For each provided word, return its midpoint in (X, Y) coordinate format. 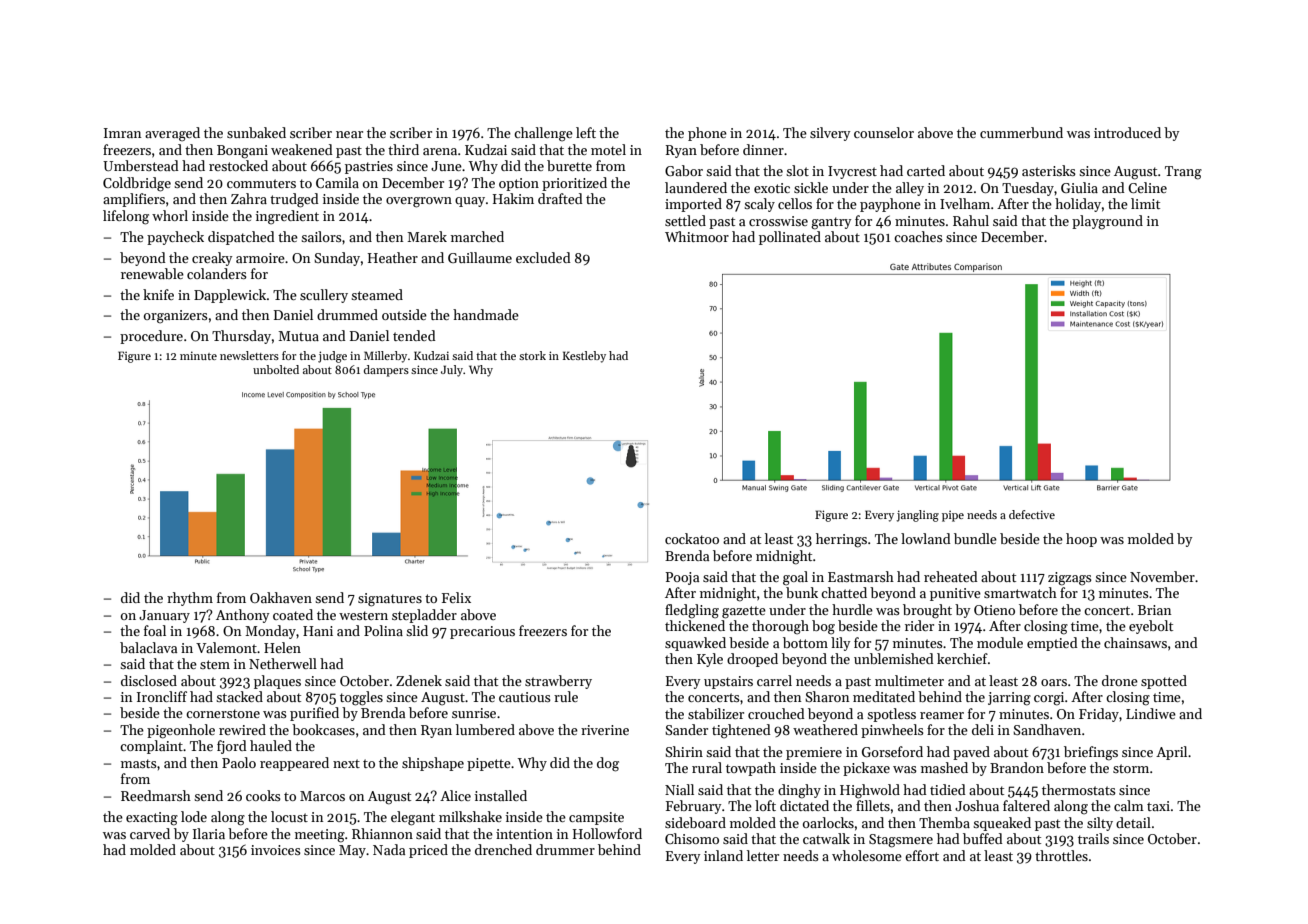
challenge (543, 134)
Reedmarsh (156, 795)
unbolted (276, 369)
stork (532, 355)
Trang (1183, 173)
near (349, 134)
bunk (802, 592)
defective (1032, 514)
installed (501, 795)
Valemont (226, 647)
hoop (1081, 540)
